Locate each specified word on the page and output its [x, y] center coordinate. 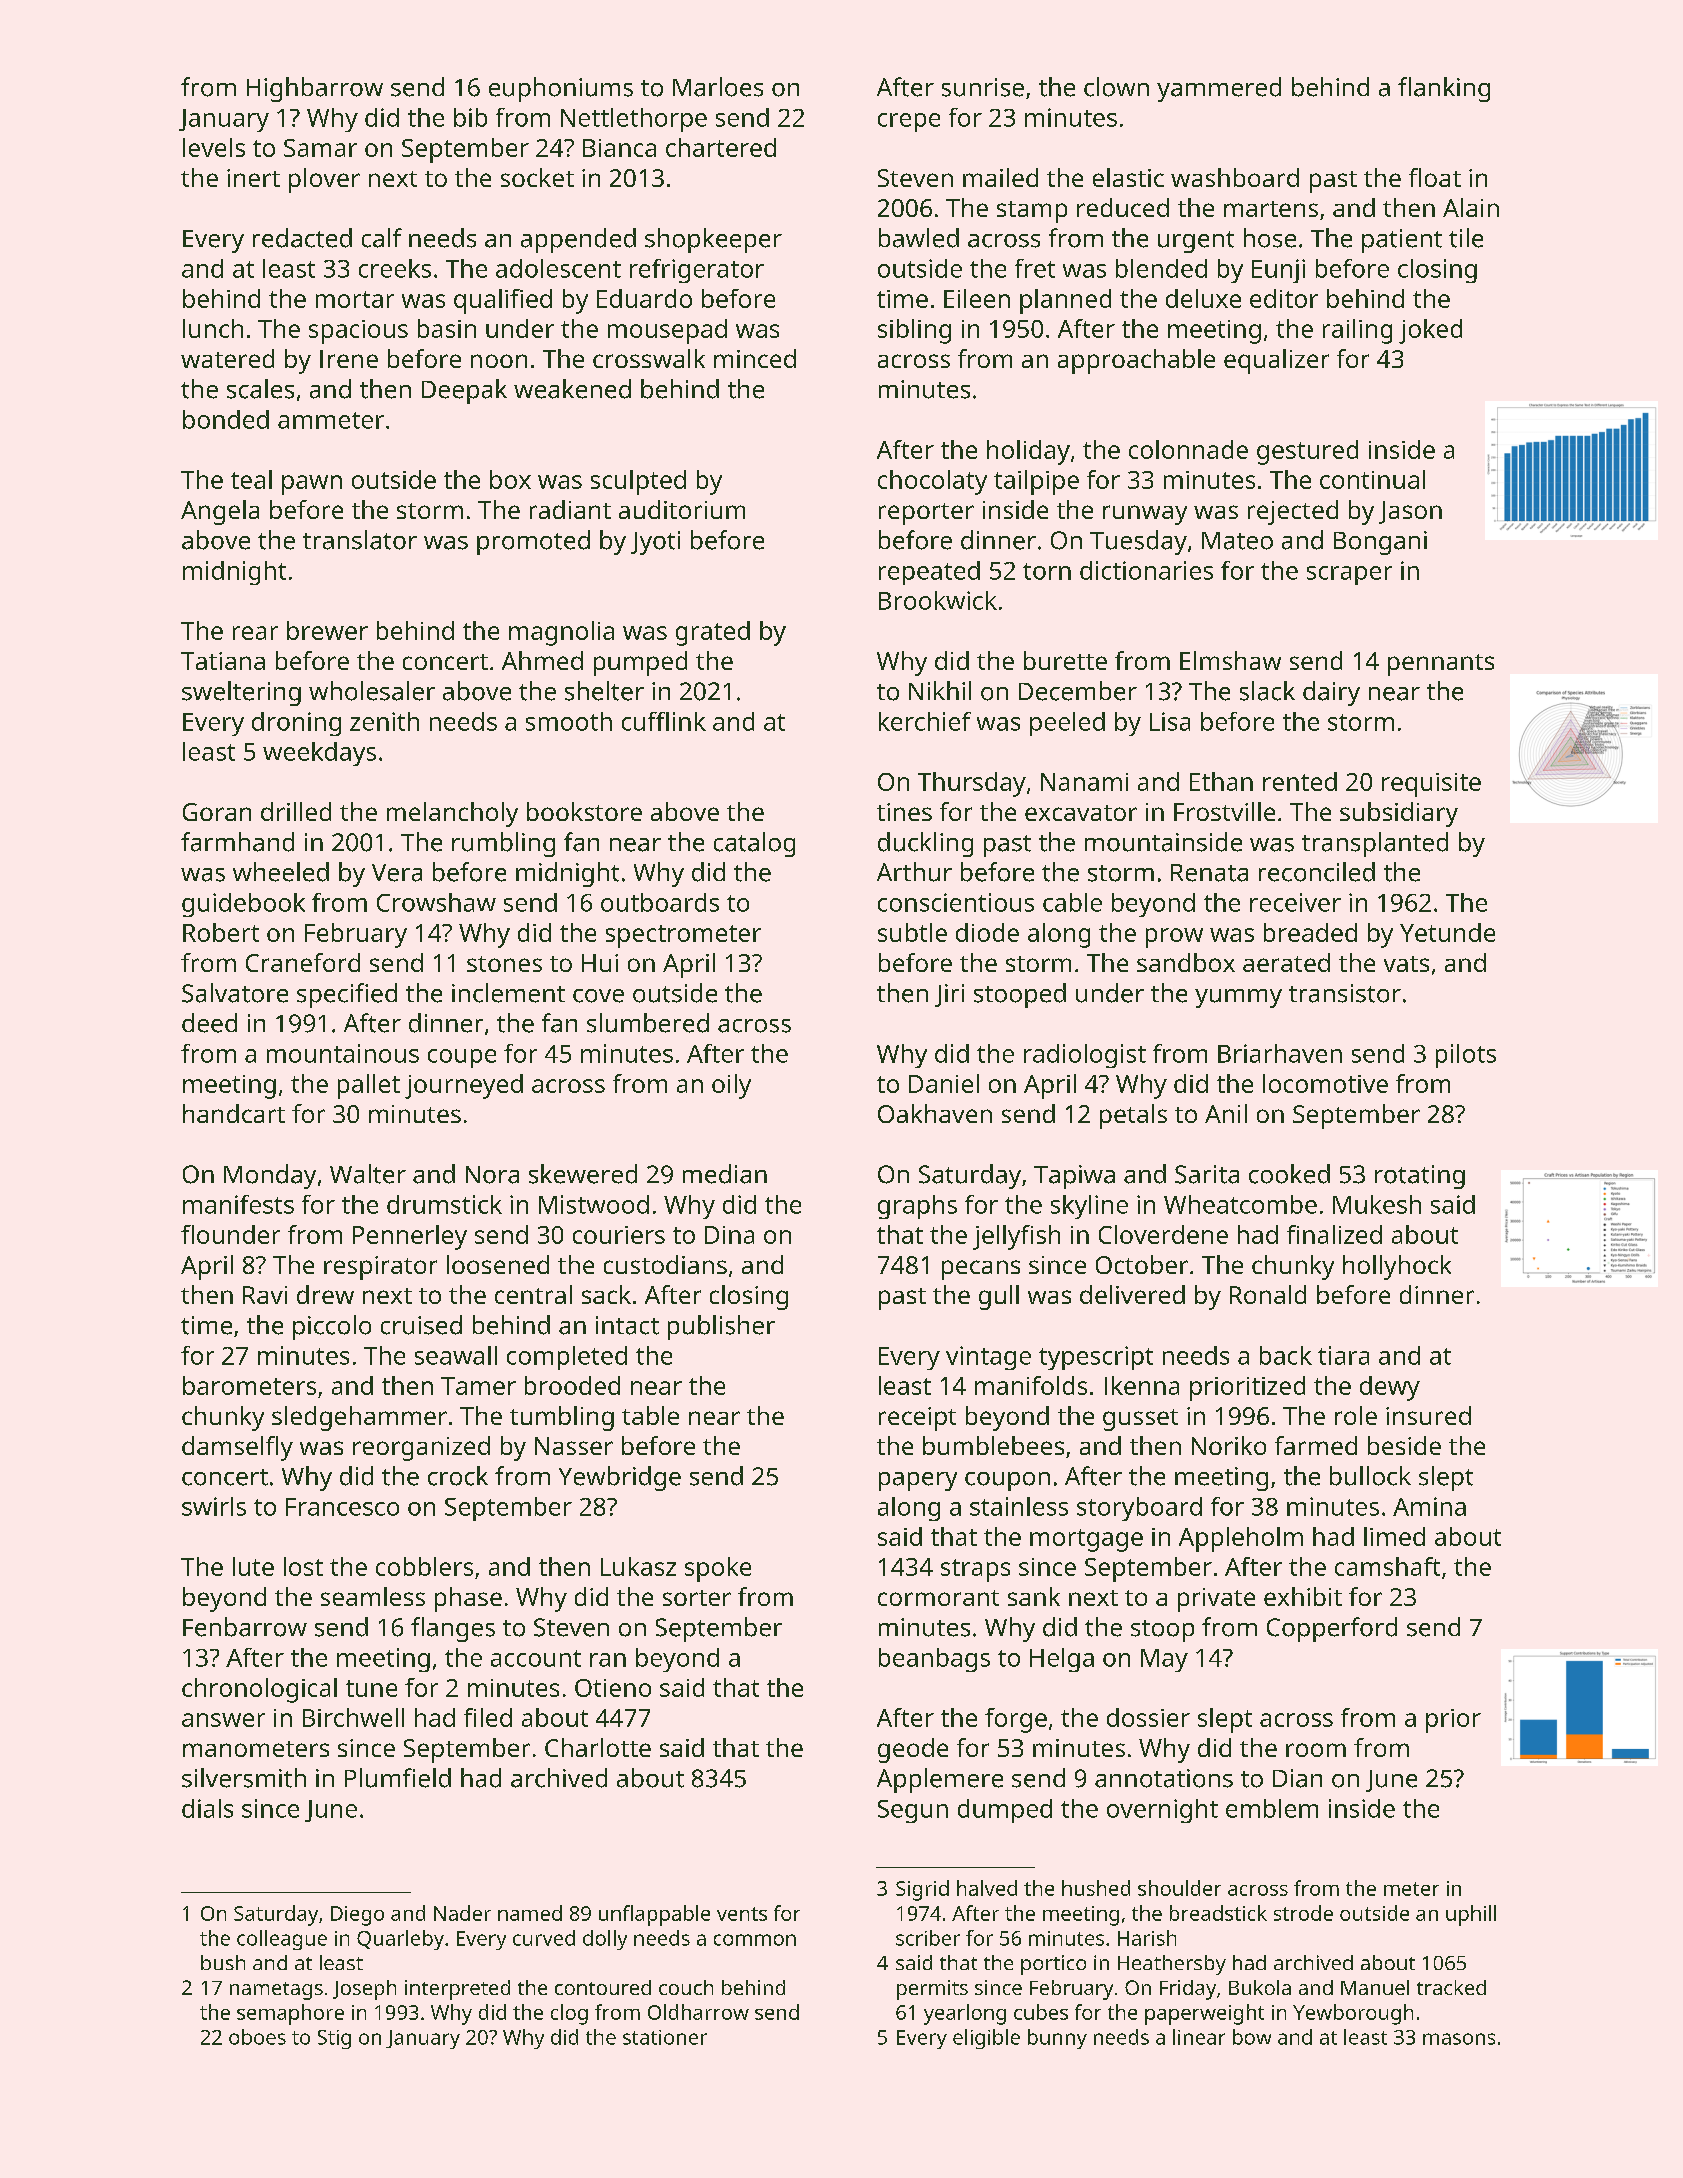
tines [904, 812]
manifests [238, 1204]
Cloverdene [1163, 1234]
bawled [919, 238]
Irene [349, 359]
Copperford [1332, 1629]
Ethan [1221, 781]
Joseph [364, 1990]
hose [1270, 238]
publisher [721, 1327]
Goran [217, 812]
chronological [259, 1690]
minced [755, 358]
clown [1116, 87]
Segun [913, 1811]
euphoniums [561, 89]
